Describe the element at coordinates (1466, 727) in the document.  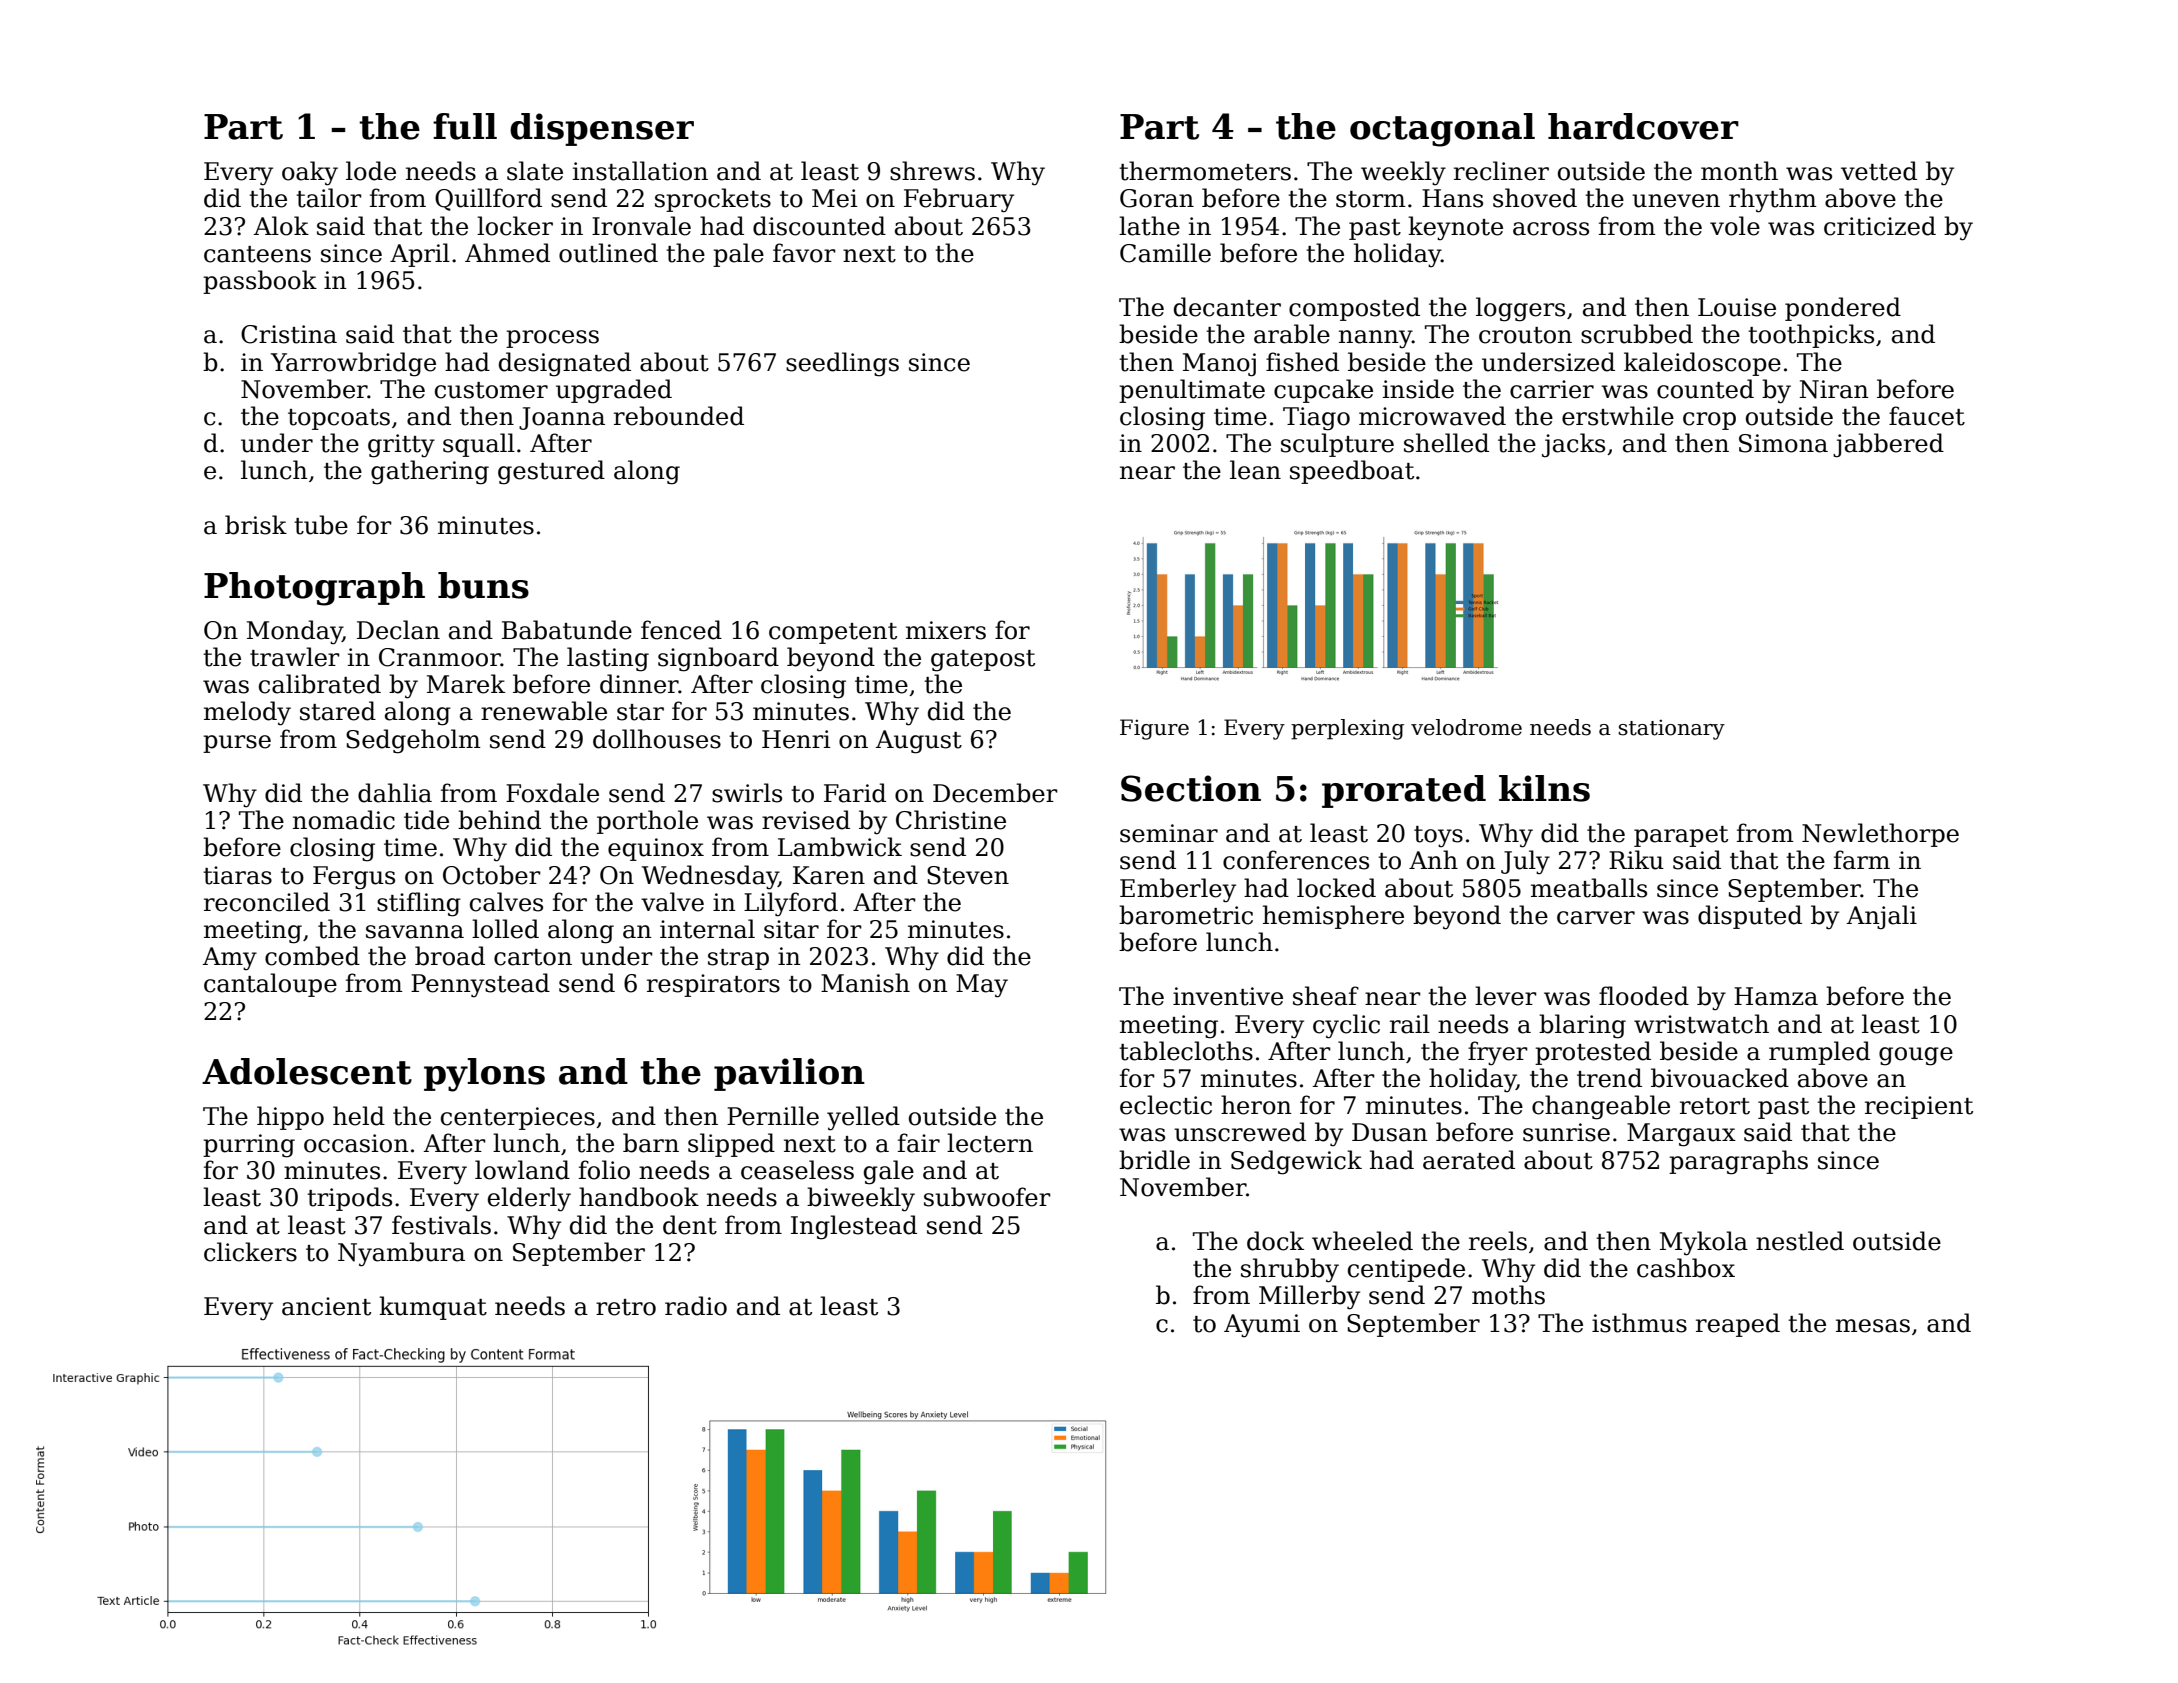
I see `velodrome` at that location.
